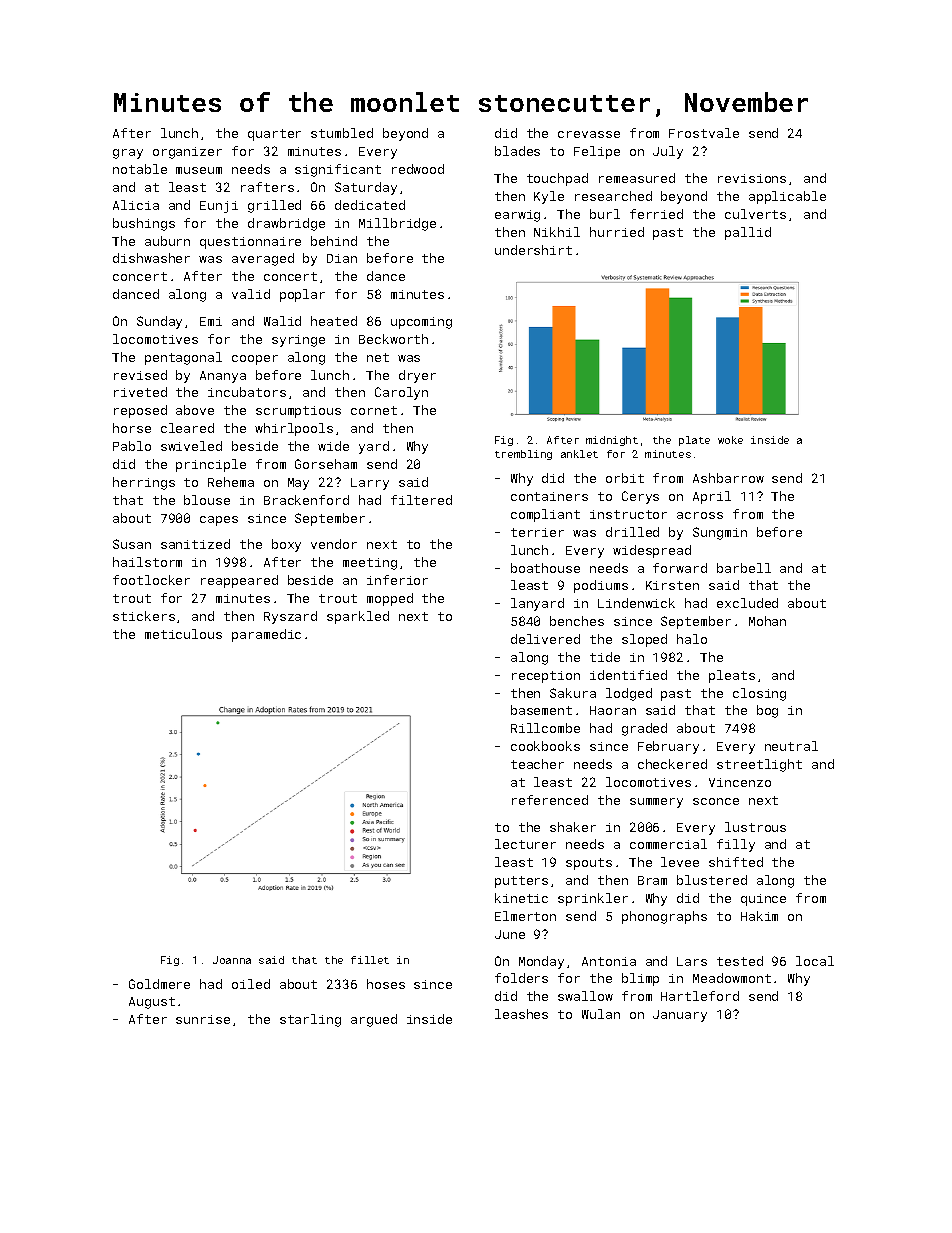  Describe the element at coordinates (306, 500) in the image. I see `Brackenford` at that location.
